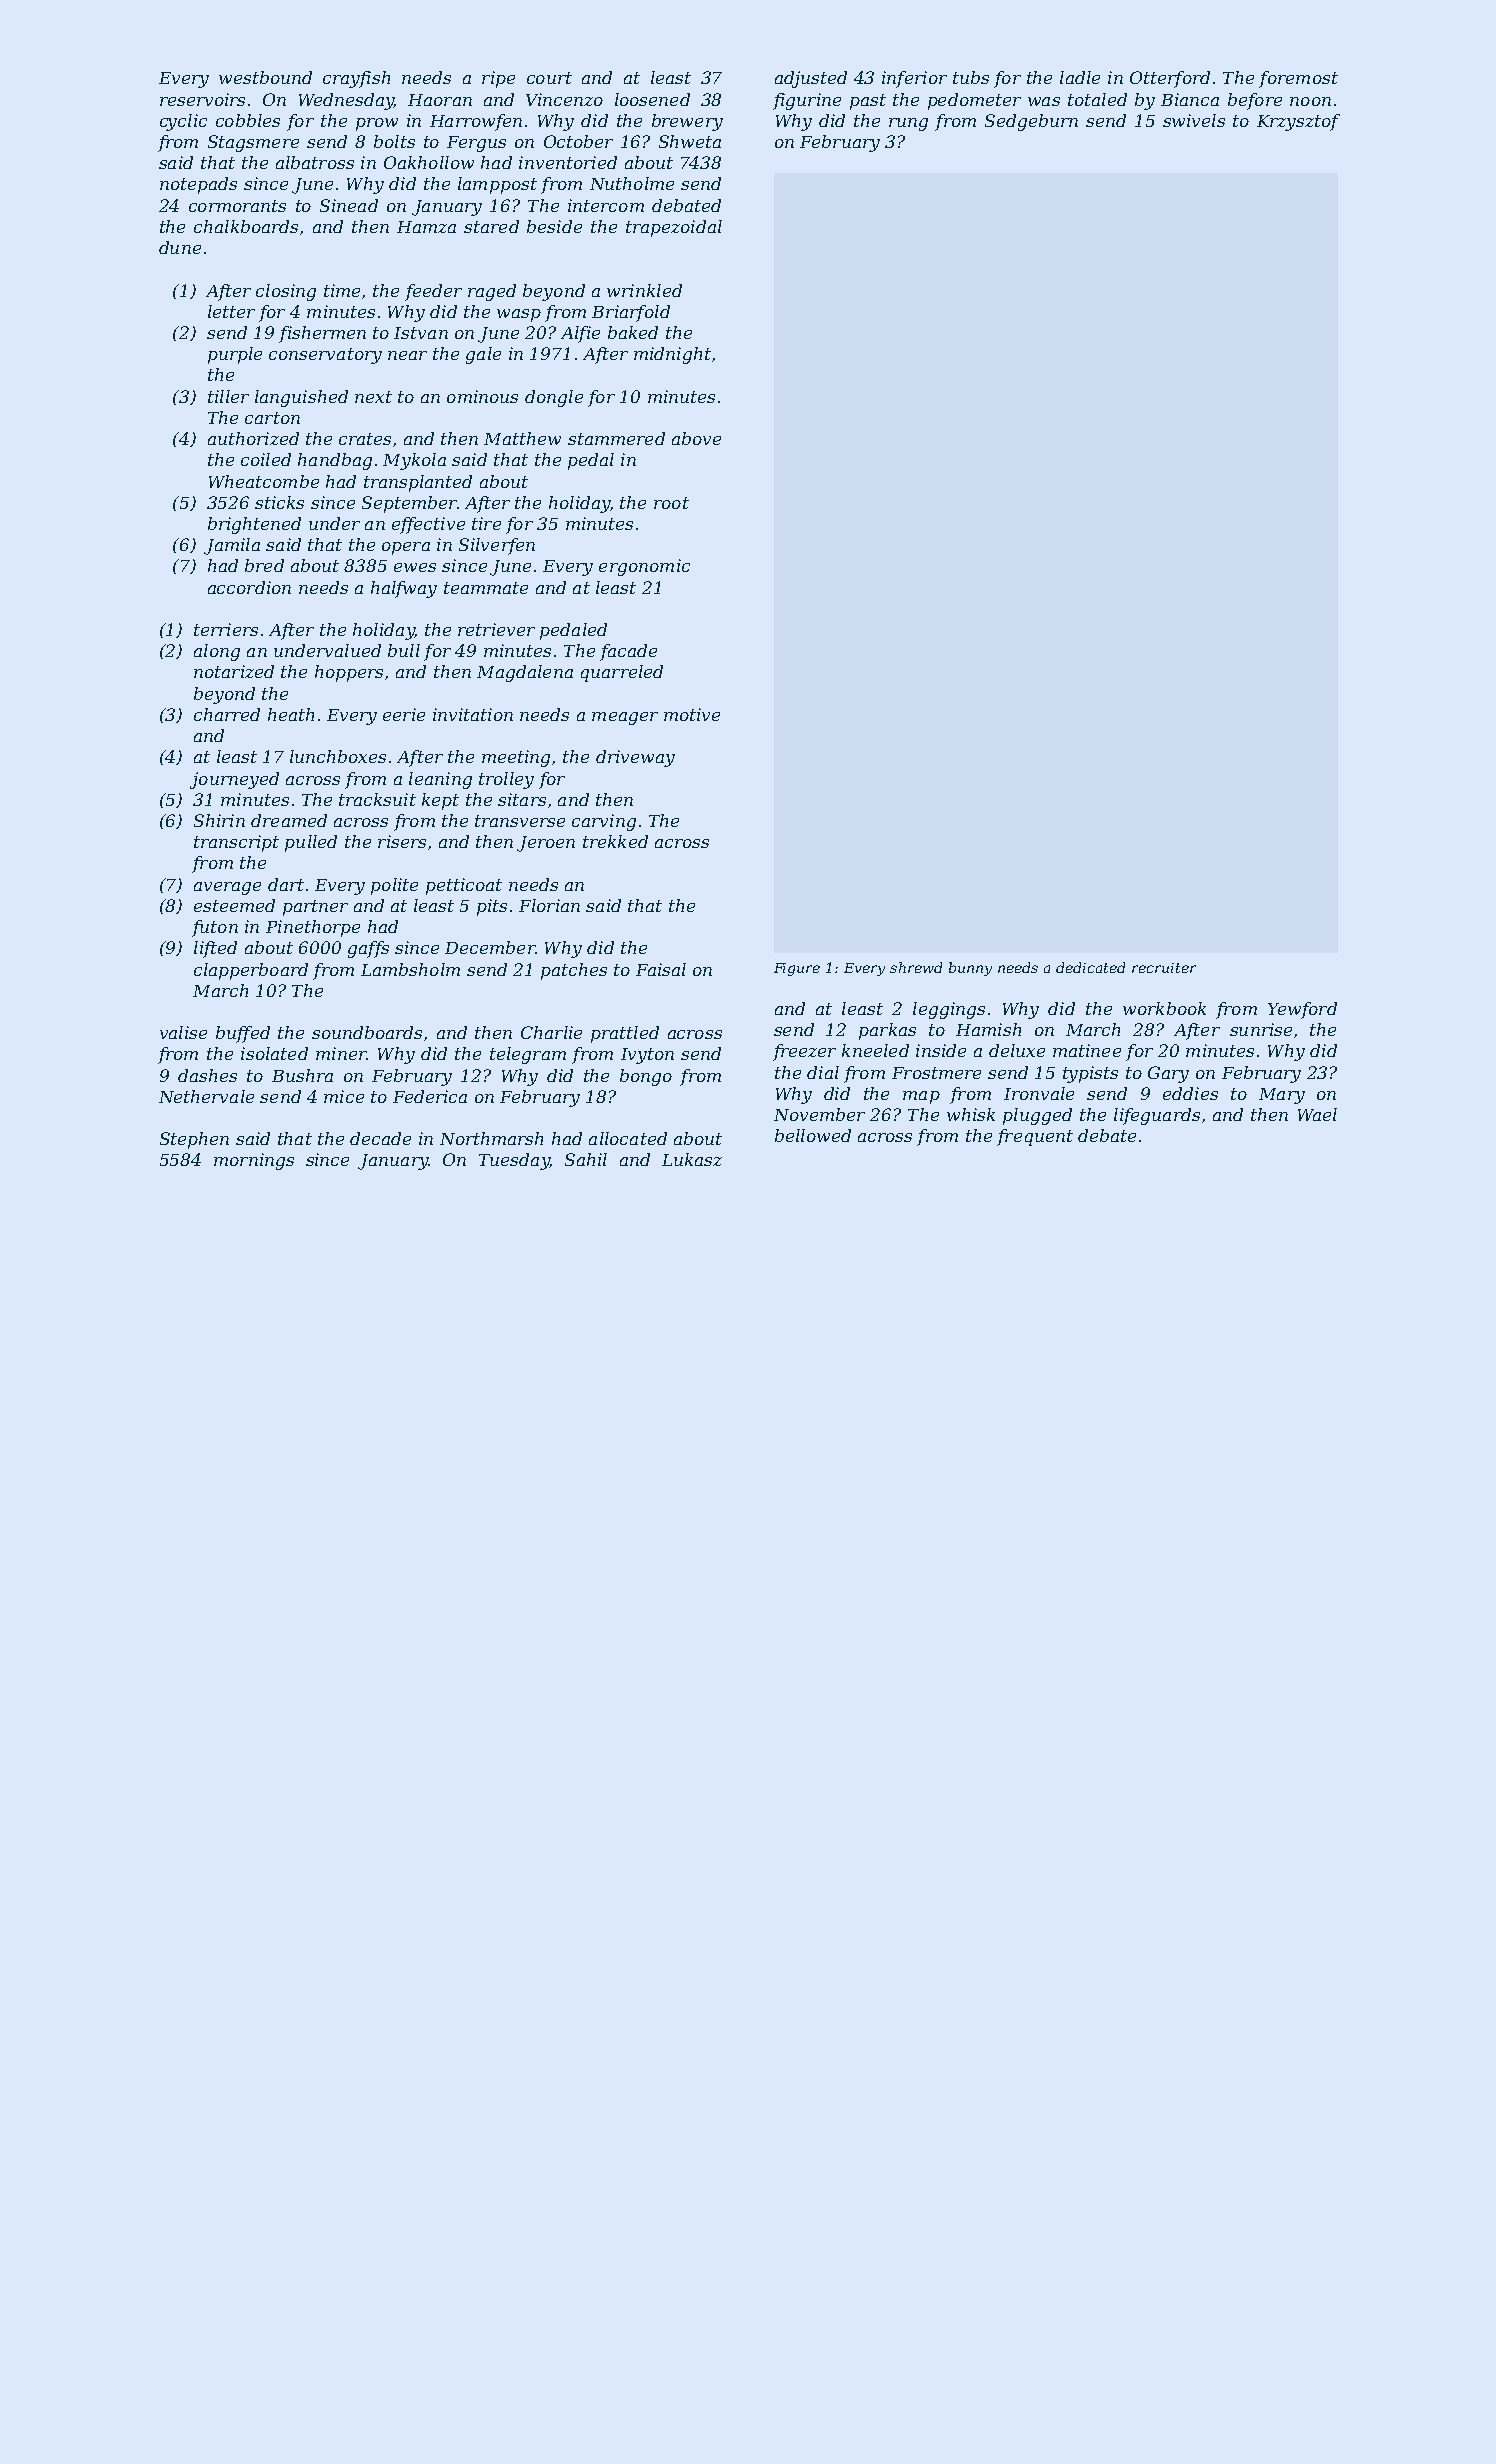 The height and width of the screenshot is (2464, 1496). Describe the element at coordinates (1164, 968) in the screenshot. I see `recruiter` at that location.
